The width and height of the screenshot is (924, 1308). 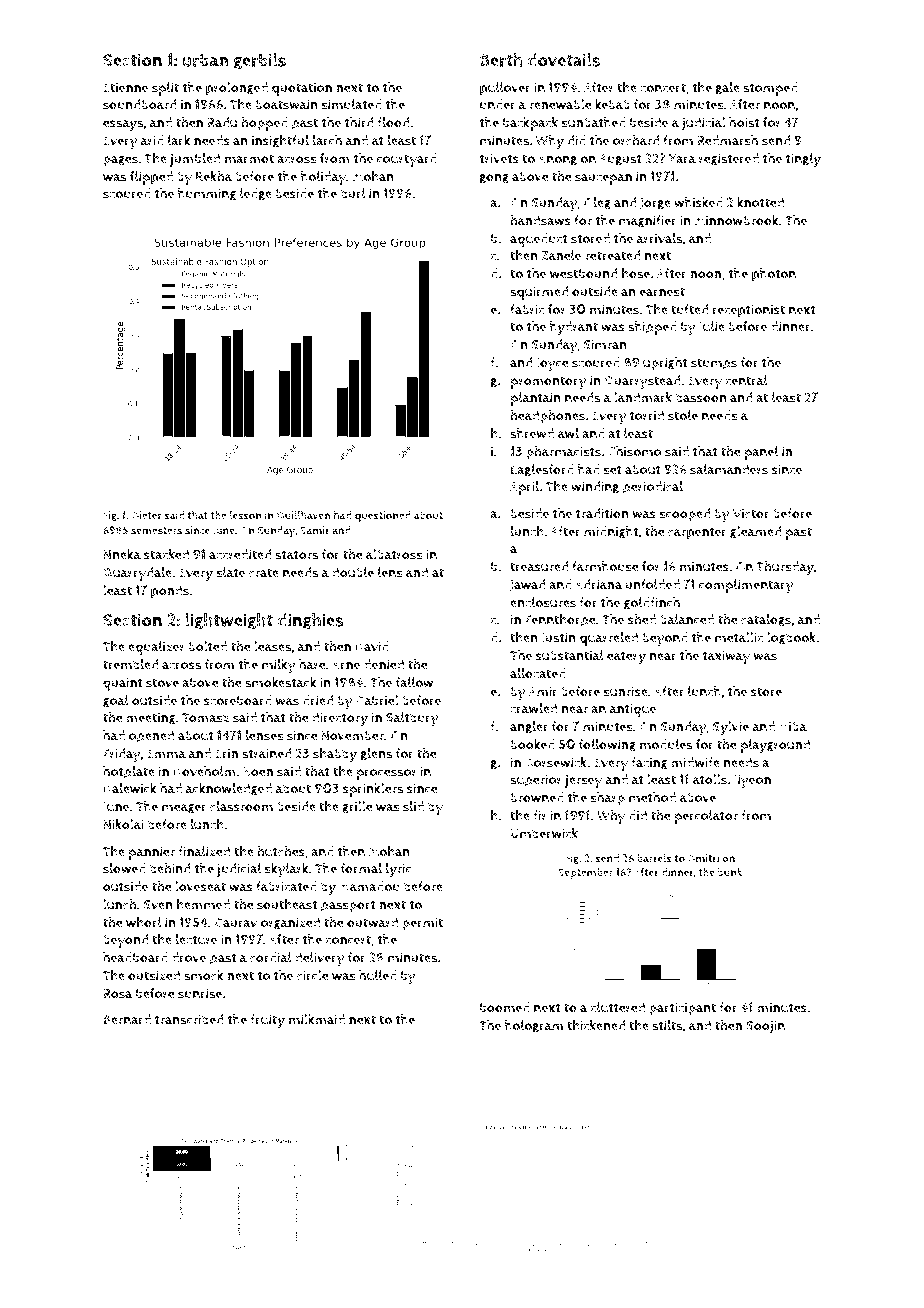 I want to click on meeting, so click(x=151, y=718).
